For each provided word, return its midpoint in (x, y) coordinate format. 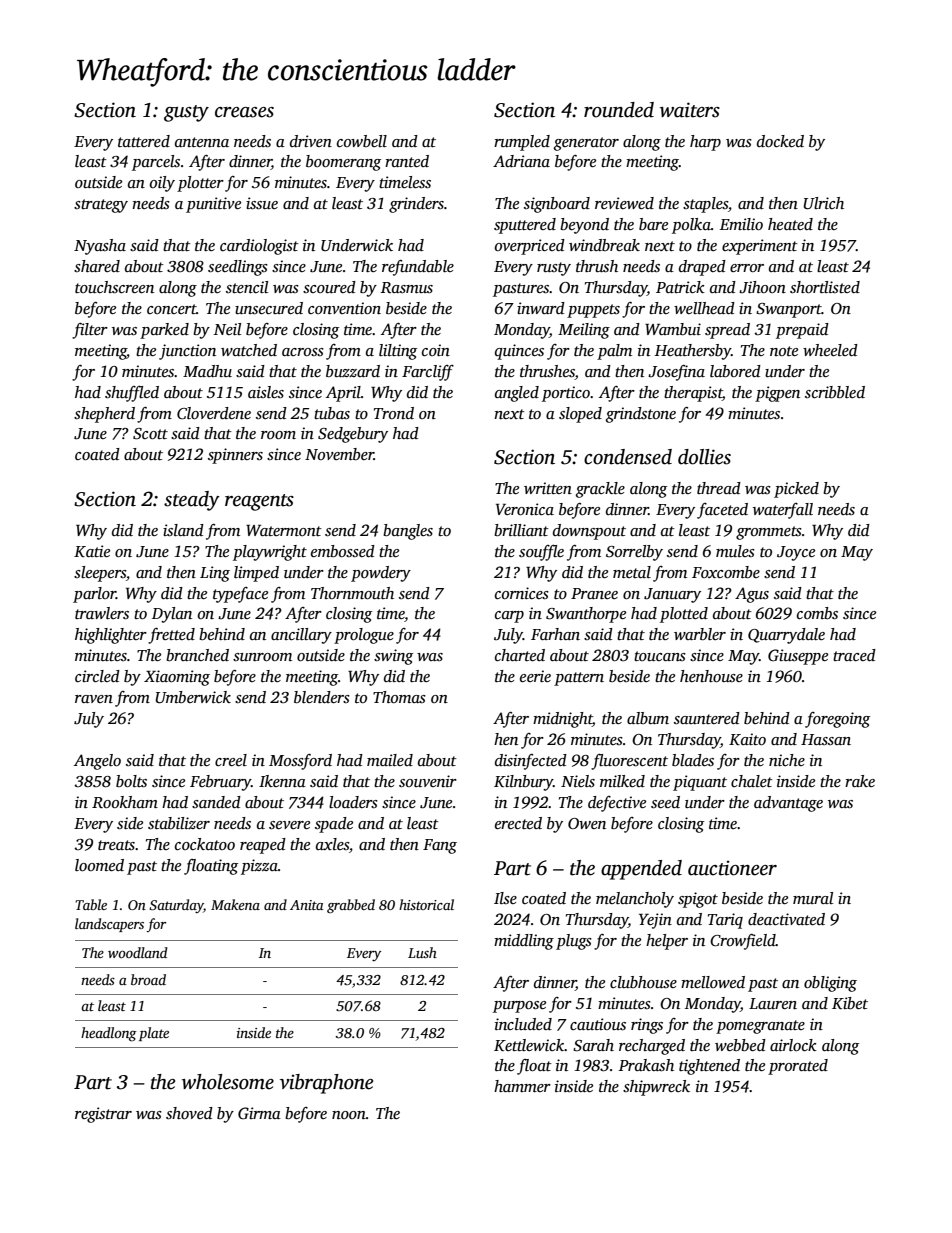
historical (426, 904)
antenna (202, 142)
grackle (600, 490)
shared (97, 266)
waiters (690, 110)
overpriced (530, 247)
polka (691, 226)
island (183, 530)
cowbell (362, 141)
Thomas (399, 697)
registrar (103, 1115)
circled (97, 676)
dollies (704, 457)
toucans (660, 656)
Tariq (725, 921)
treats (116, 845)
